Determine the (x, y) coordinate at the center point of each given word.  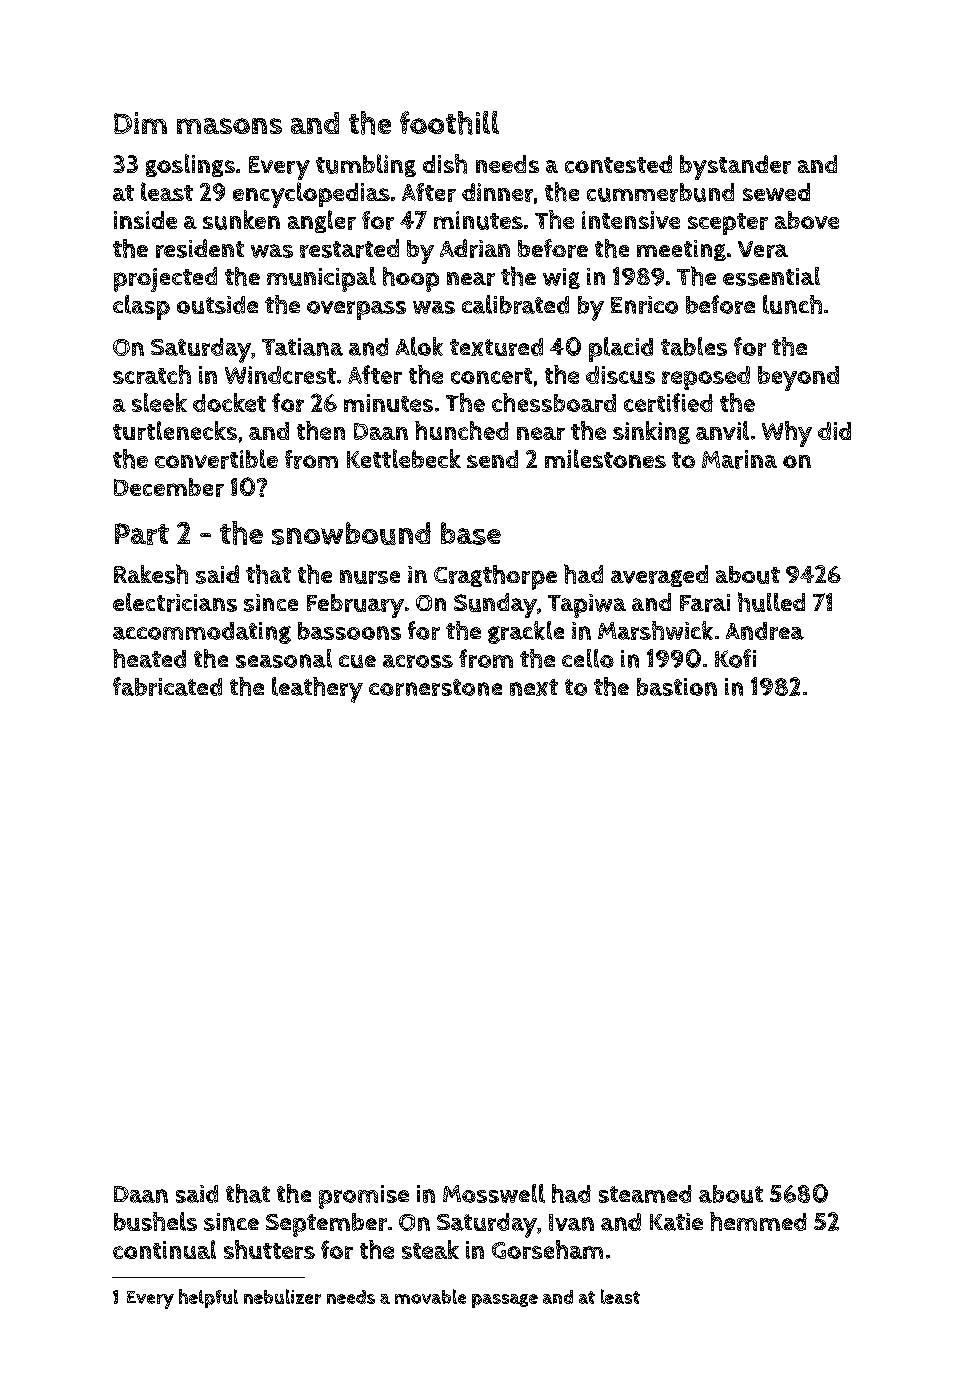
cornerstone (435, 687)
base (471, 533)
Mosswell (494, 1193)
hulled (771, 602)
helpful (208, 1298)
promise (364, 1197)
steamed (645, 1194)
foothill (449, 123)
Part (142, 534)
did (834, 431)
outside (217, 305)
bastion (677, 687)
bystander (735, 167)
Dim (140, 123)
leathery (317, 690)
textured (496, 347)
